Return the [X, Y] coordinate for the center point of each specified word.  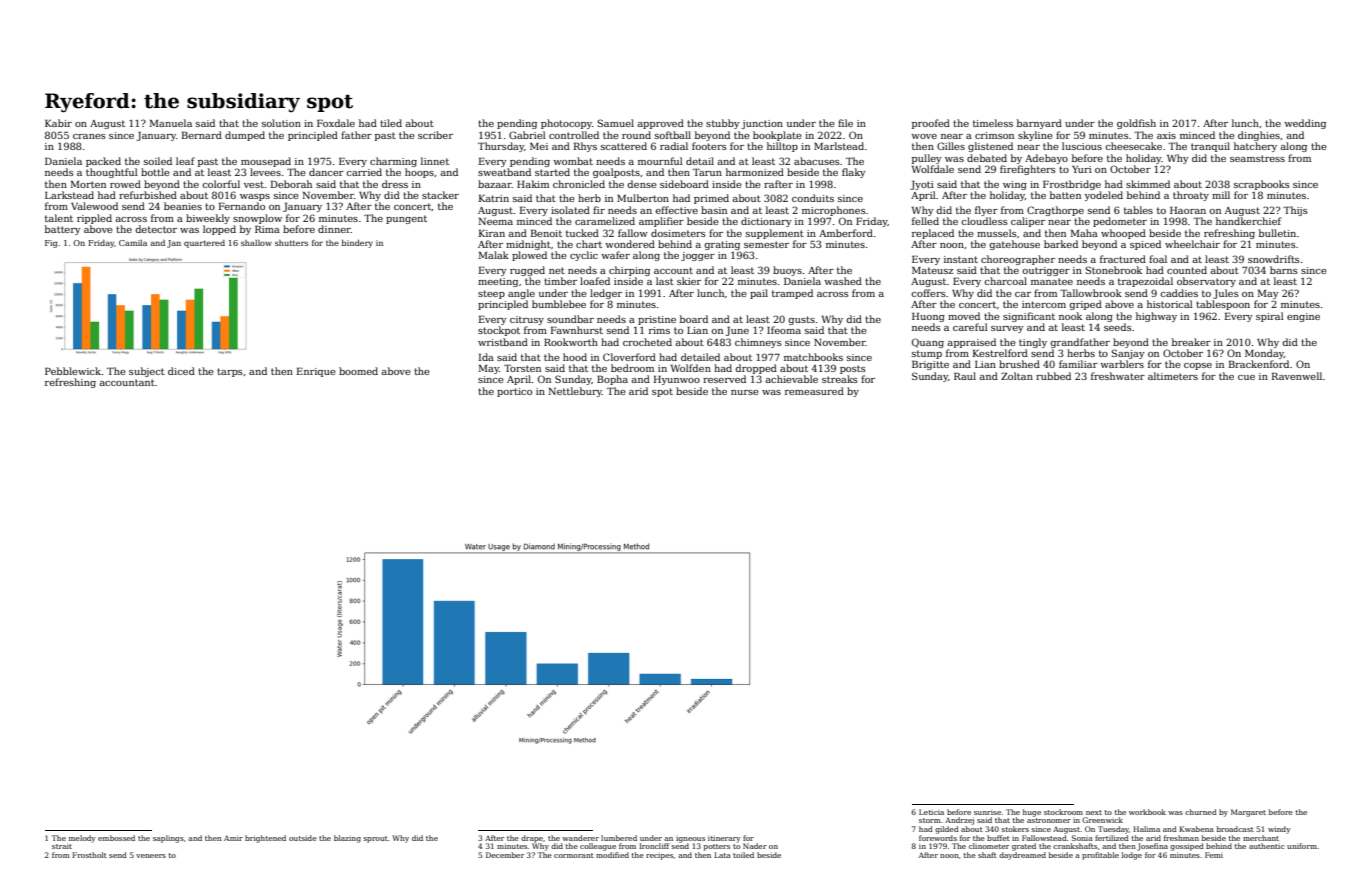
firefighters [1028, 170]
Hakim [533, 184]
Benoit [546, 233]
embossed [116, 838]
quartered [204, 244]
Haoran [1188, 210]
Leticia [931, 812]
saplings [168, 839]
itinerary [724, 839]
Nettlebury [575, 392]
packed [103, 162]
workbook [1147, 812]
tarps [230, 372]
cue [1246, 377]
